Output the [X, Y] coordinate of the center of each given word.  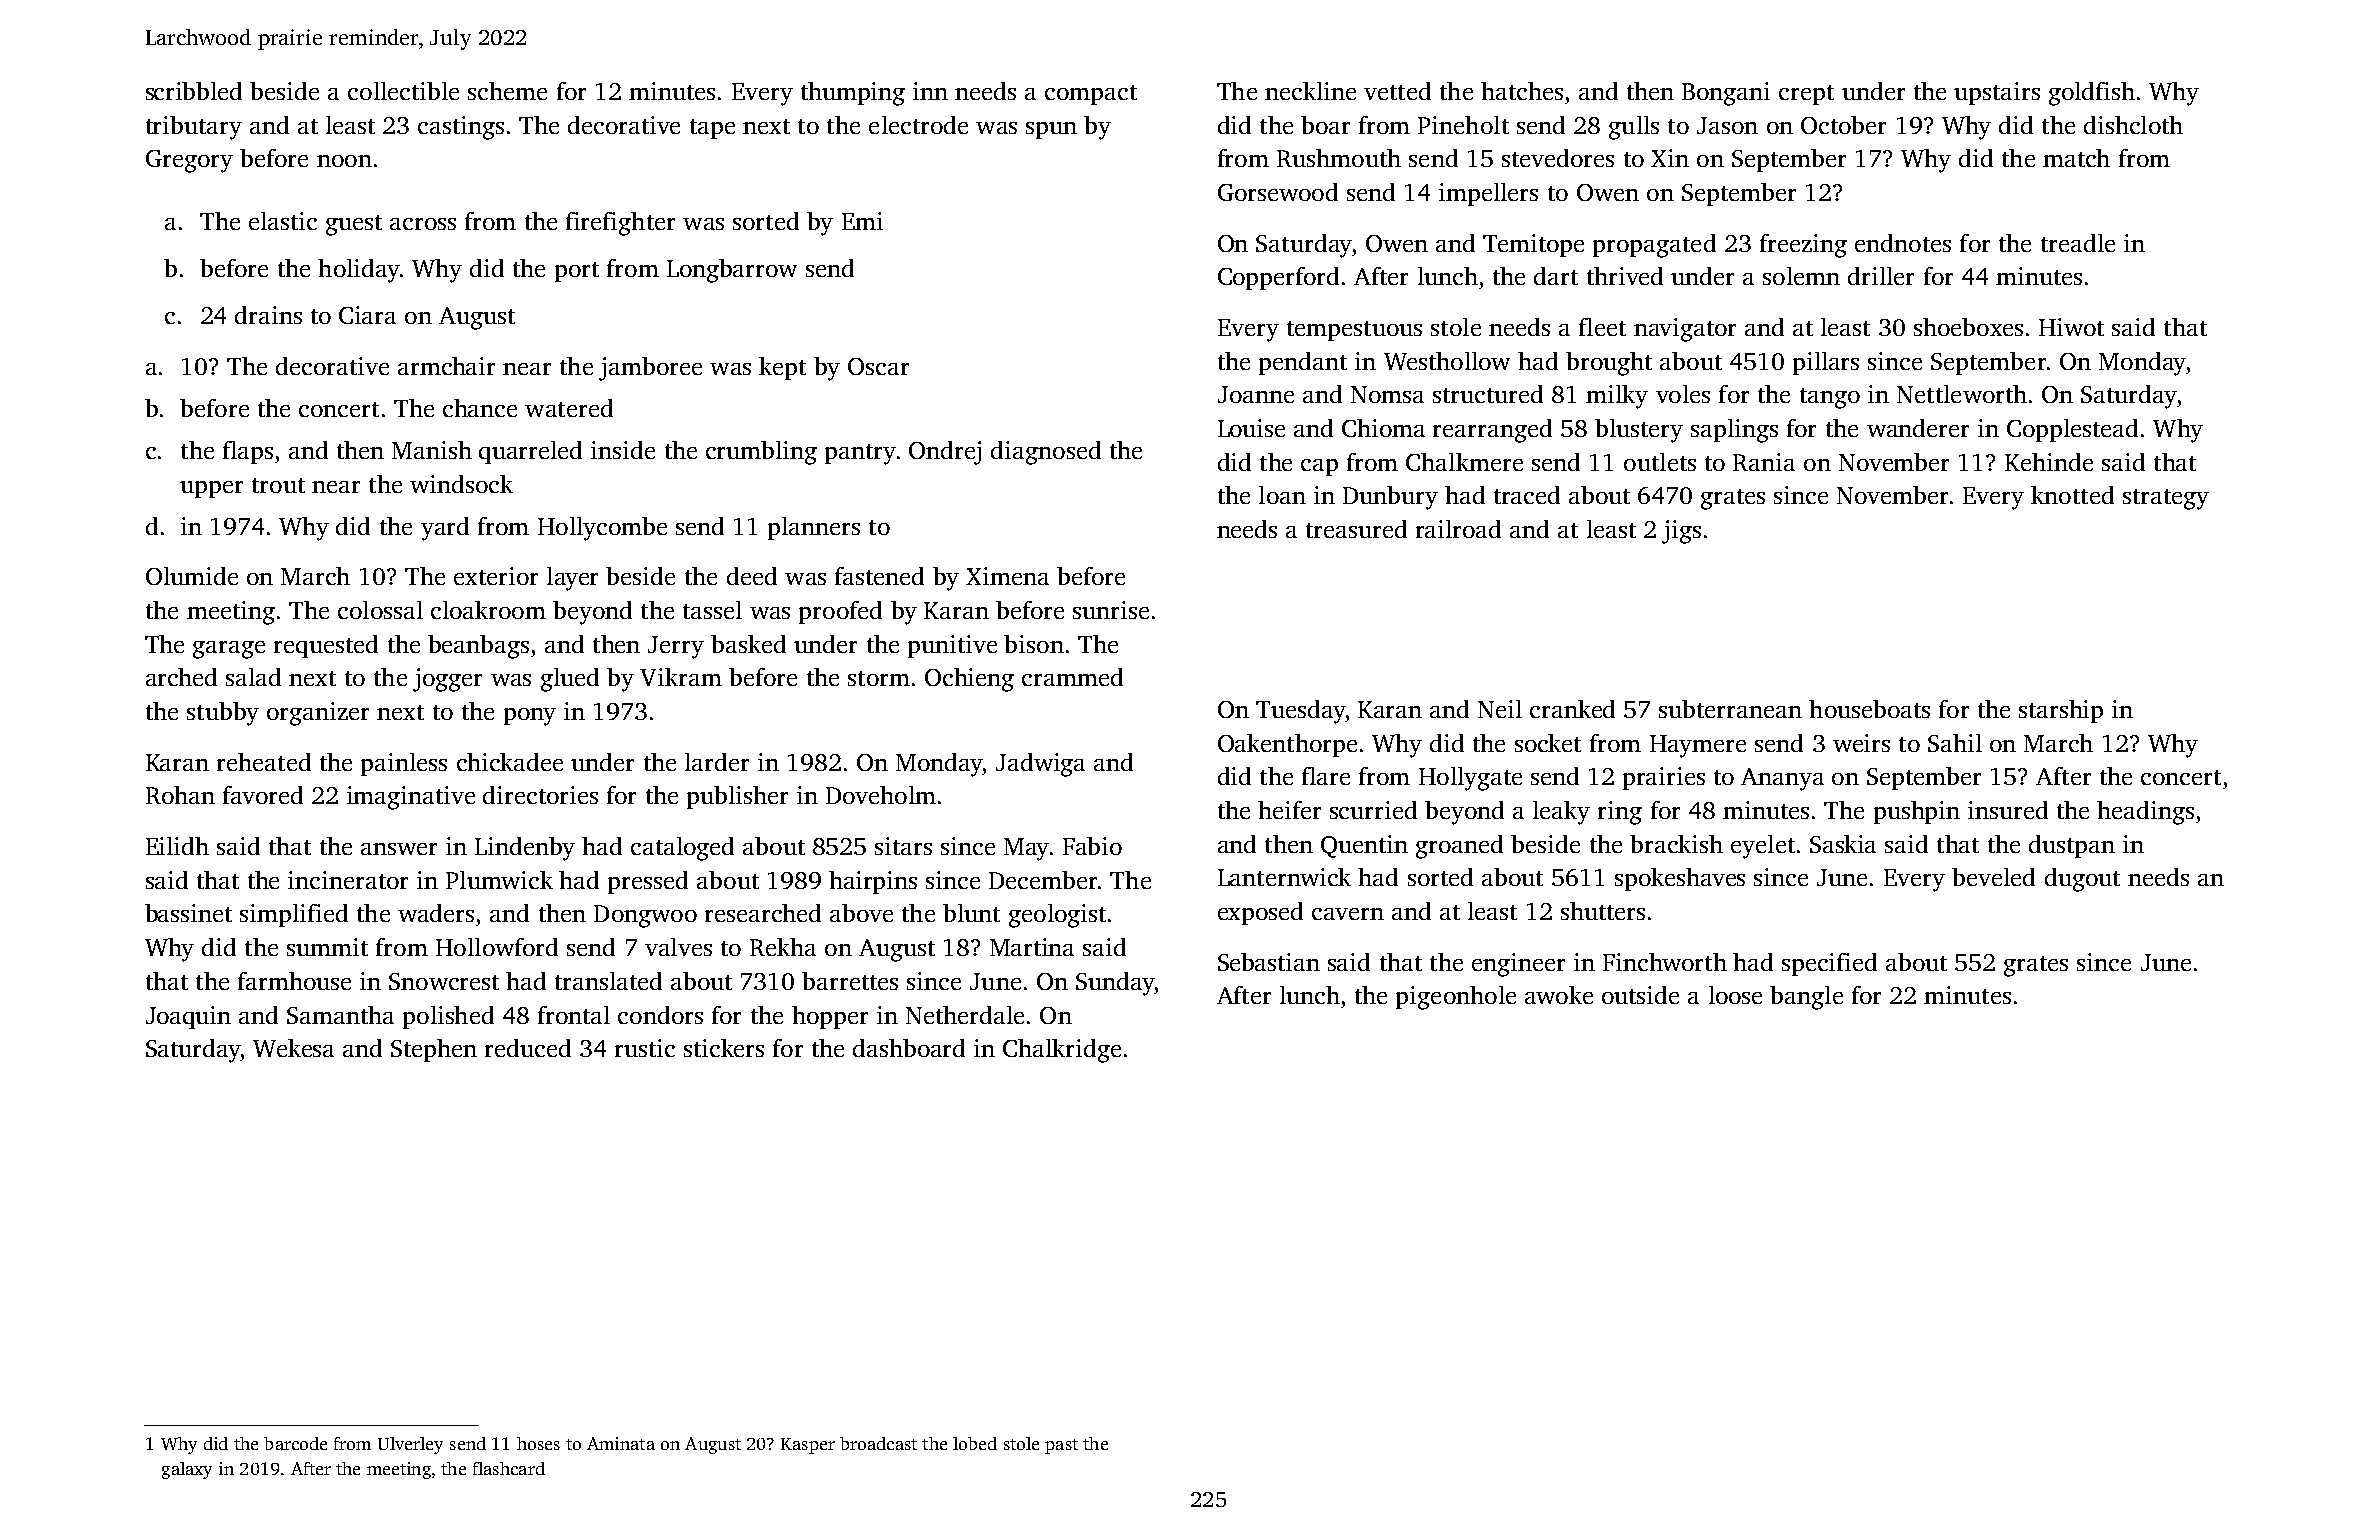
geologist [1057, 916]
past [1061, 1446]
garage [229, 650]
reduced [528, 1048]
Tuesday [1300, 712]
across [423, 224]
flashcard [509, 1468]
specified [1829, 964]
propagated [1654, 246]
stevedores [1558, 158]
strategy [2166, 499]
